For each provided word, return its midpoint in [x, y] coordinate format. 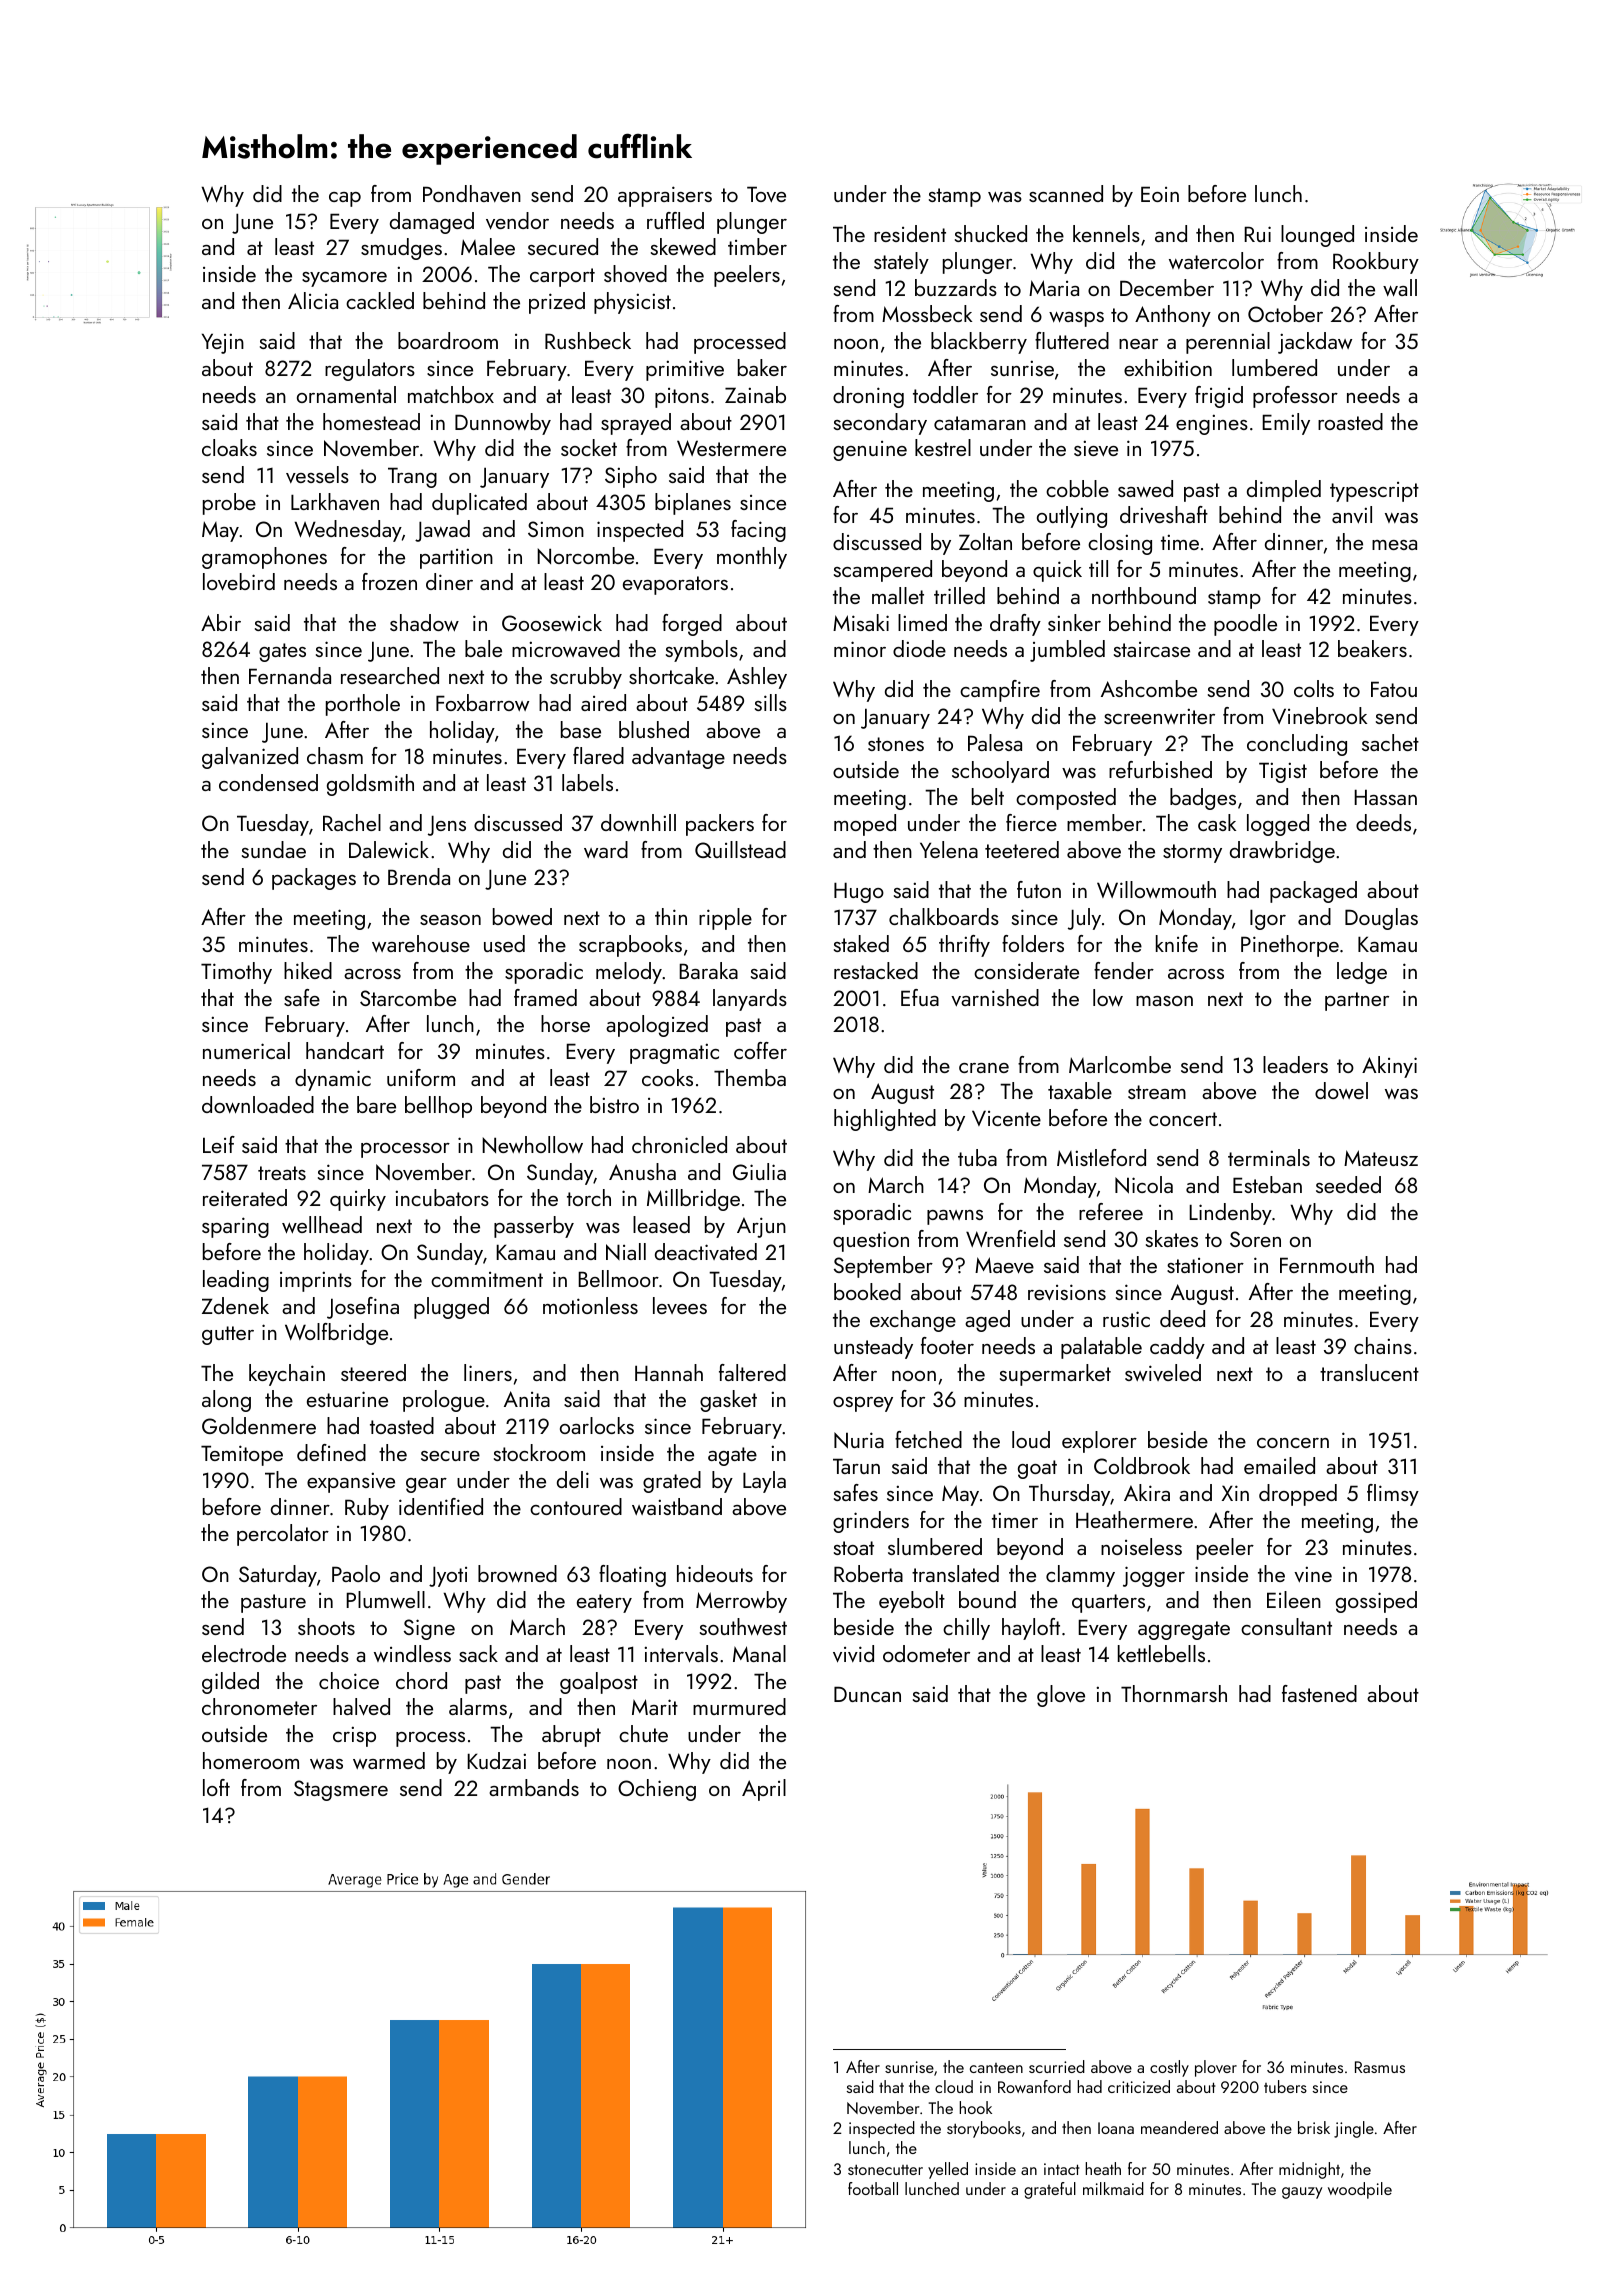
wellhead [322, 1224]
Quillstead [740, 849]
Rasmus [1380, 2067]
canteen [996, 2068]
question [871, 1241]
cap [345, 199]
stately [901, 263]
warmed [389, 1760]
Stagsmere [341, 1790]
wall [1400, 287]
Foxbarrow [482, 702]
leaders [1295, 1064]
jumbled [1067, 651]
